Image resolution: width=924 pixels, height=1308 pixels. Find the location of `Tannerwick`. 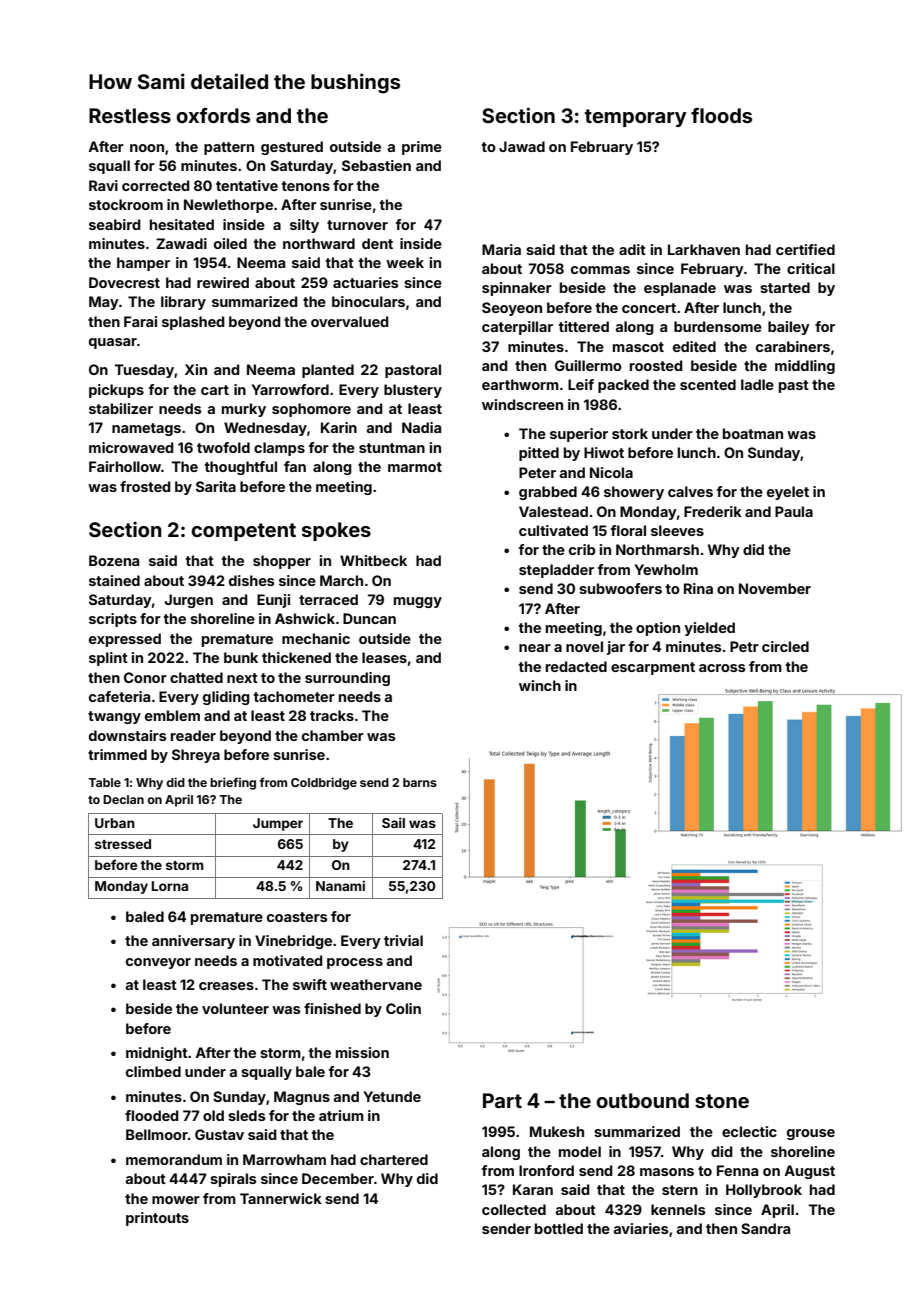

Tannerwick is located at coordinates (281, 1198).
